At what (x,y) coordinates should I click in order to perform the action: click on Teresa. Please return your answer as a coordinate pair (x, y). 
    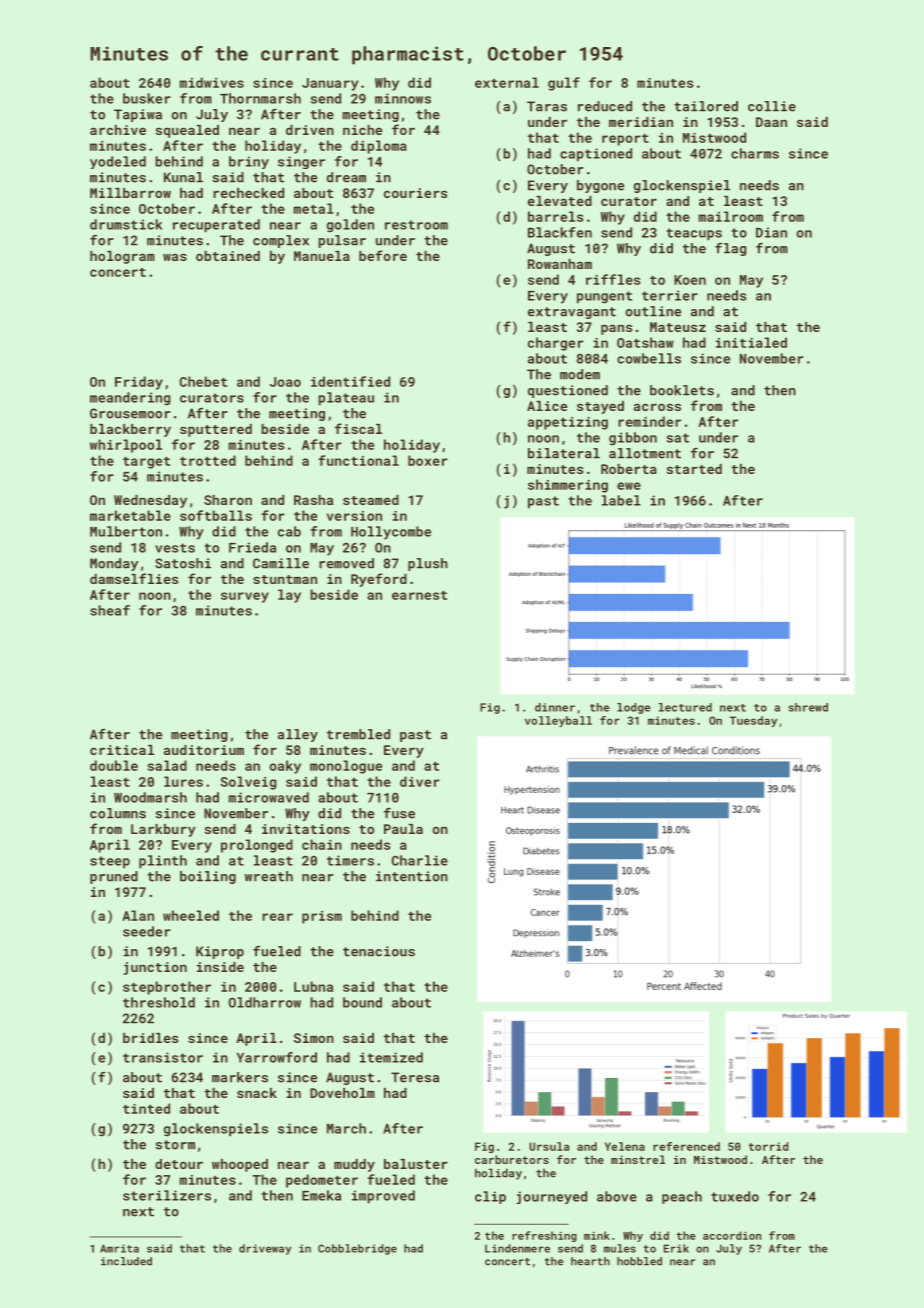
    Looking at the image, I should click on (415, 1077).
